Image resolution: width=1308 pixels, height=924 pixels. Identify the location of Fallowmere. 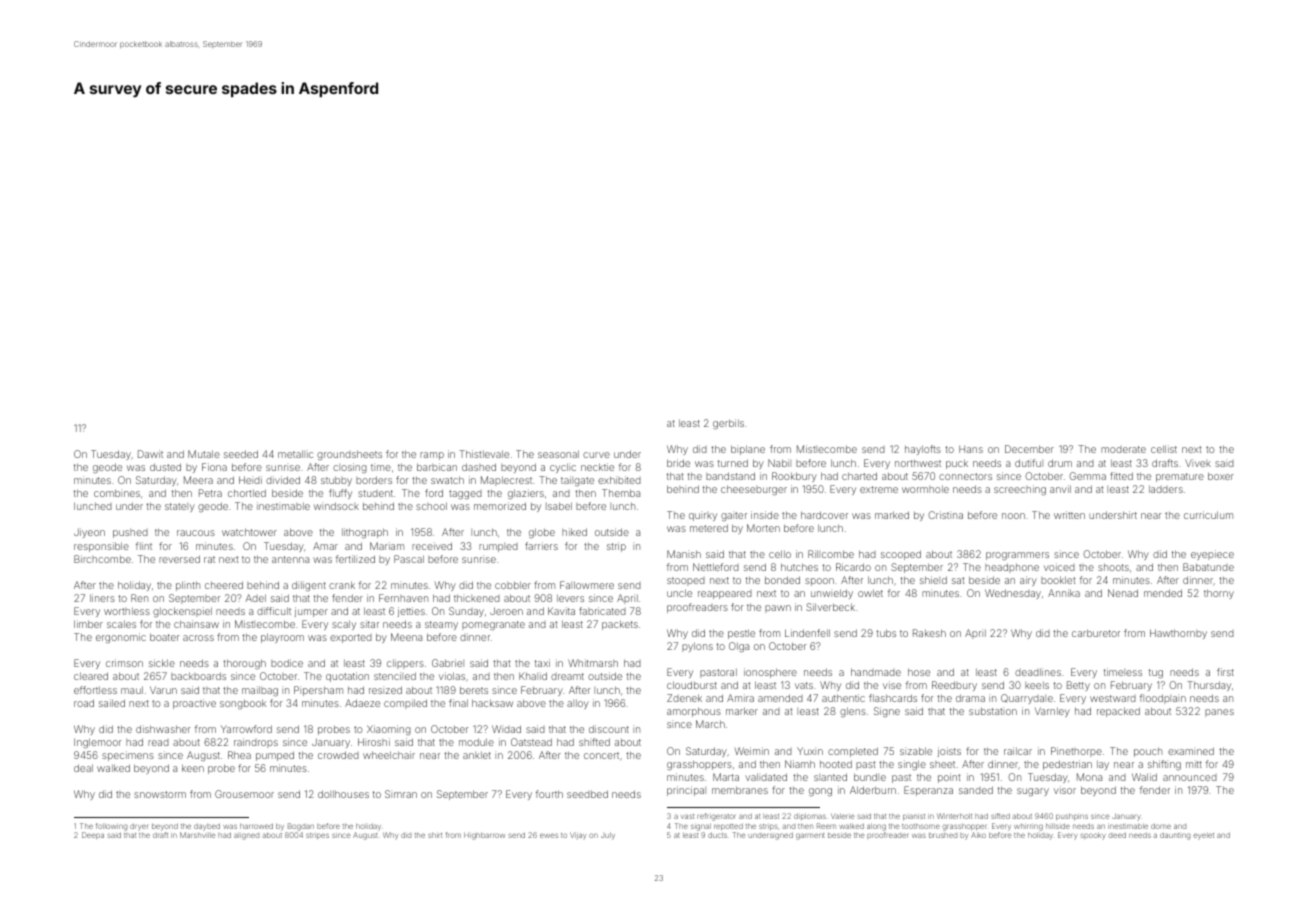
(587, 585).
